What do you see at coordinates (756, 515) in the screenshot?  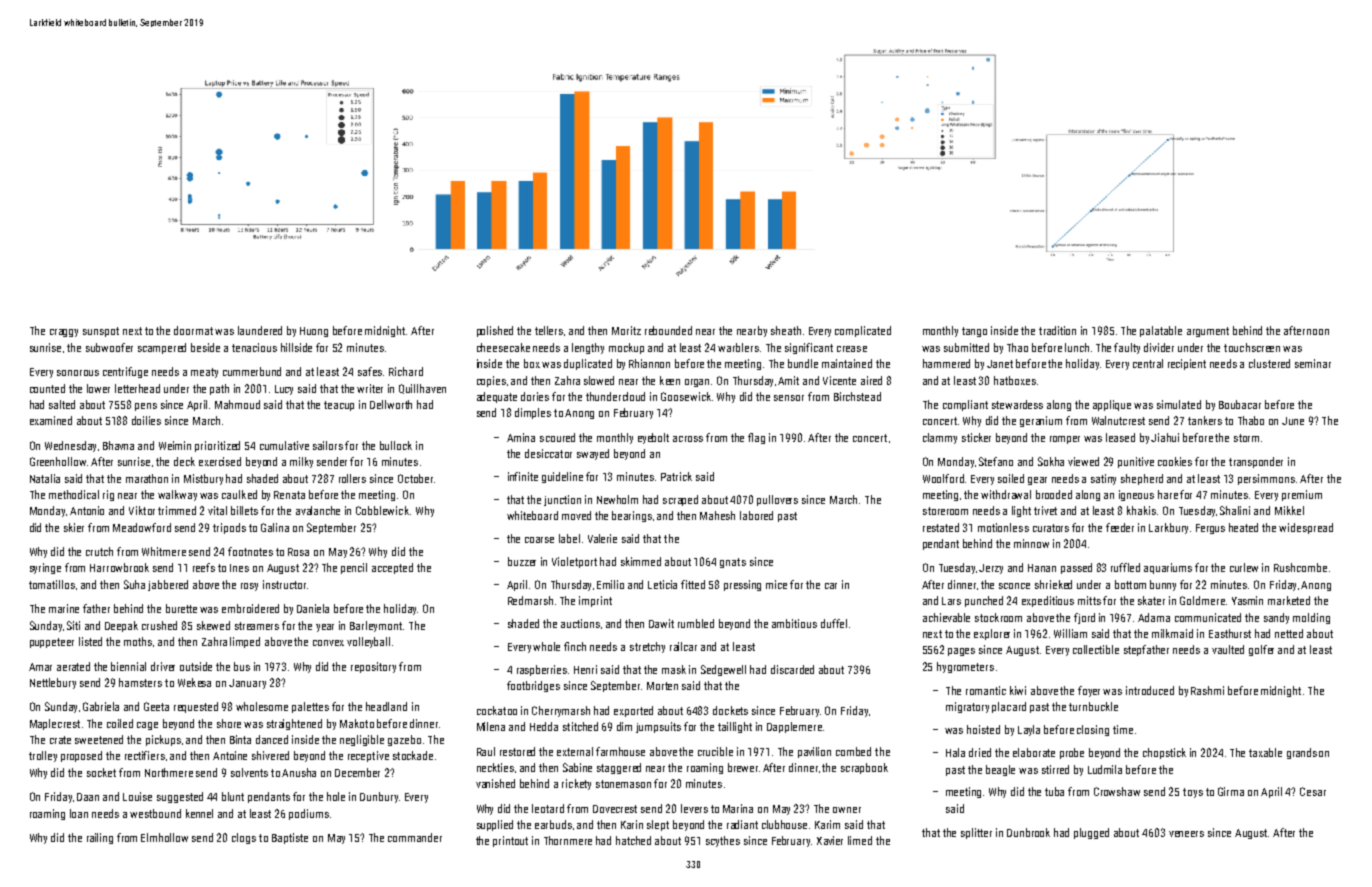 I see `labored` at bounding box center [756, 515].
